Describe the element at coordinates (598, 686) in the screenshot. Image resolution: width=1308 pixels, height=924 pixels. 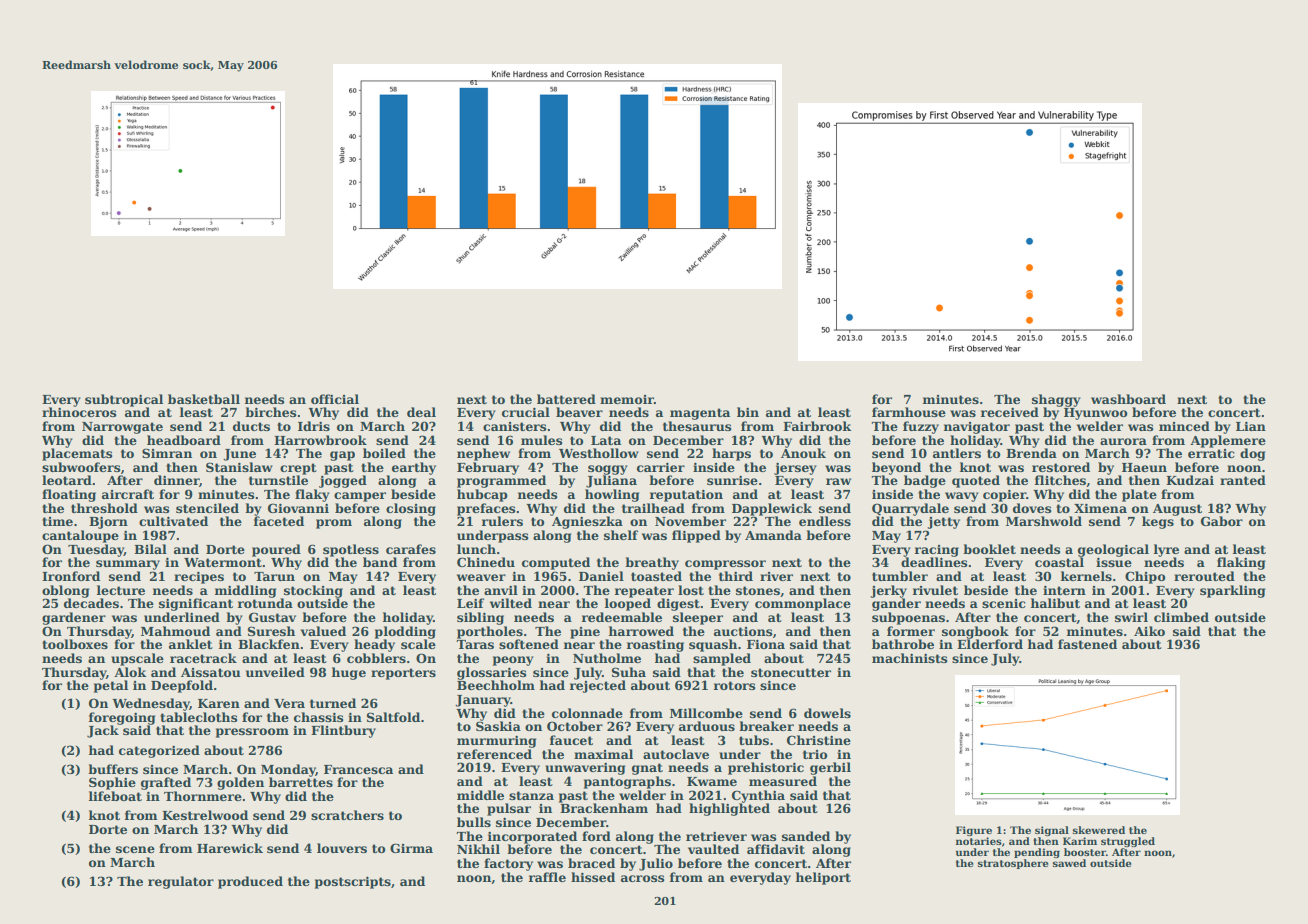
I see `rejected` at that location.
